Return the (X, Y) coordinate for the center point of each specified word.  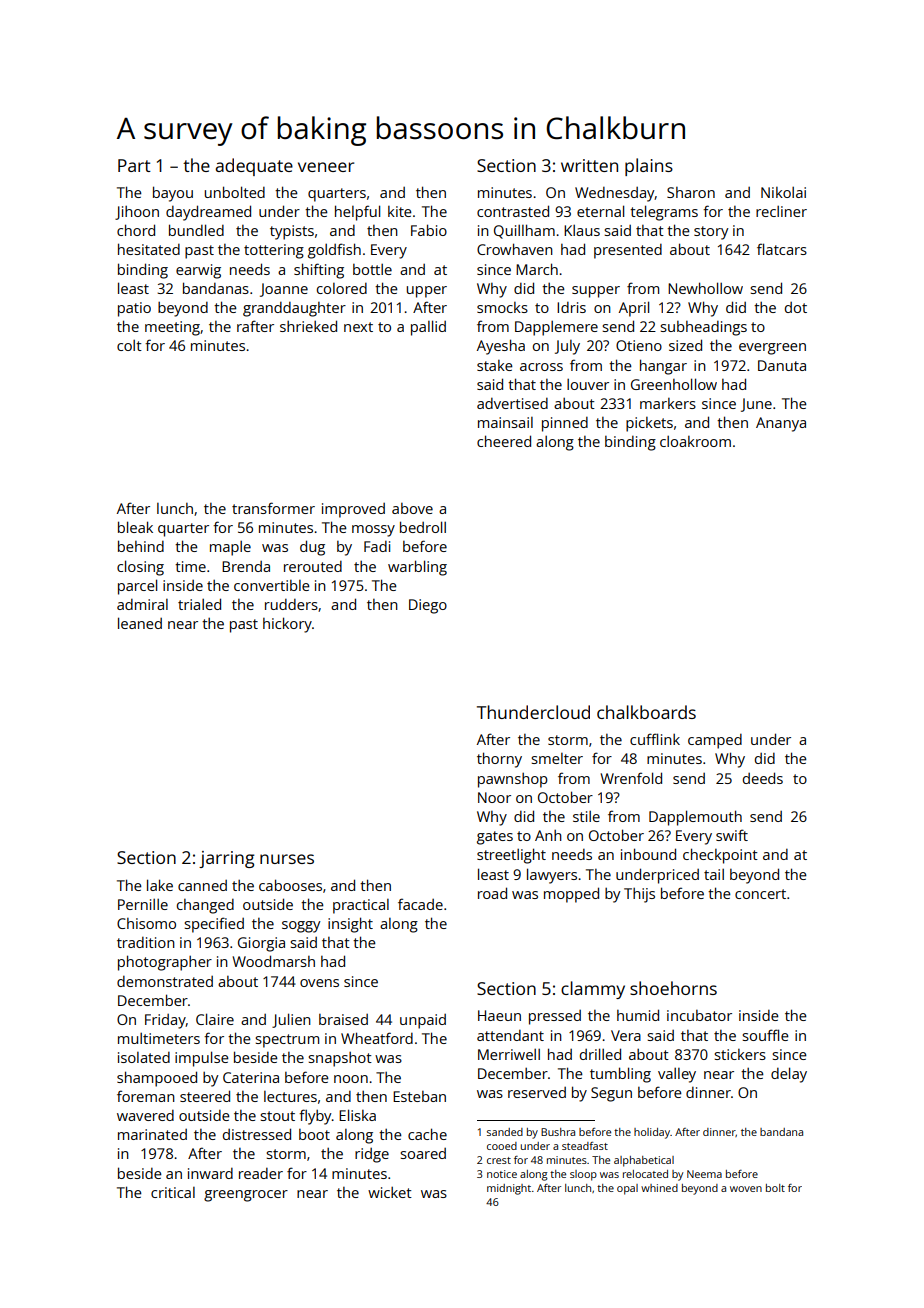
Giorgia (261, 944)
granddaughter (294, 309)
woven (746, 1189)
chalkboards (646, 712)
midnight (509, 1189)
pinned (565, 424)
